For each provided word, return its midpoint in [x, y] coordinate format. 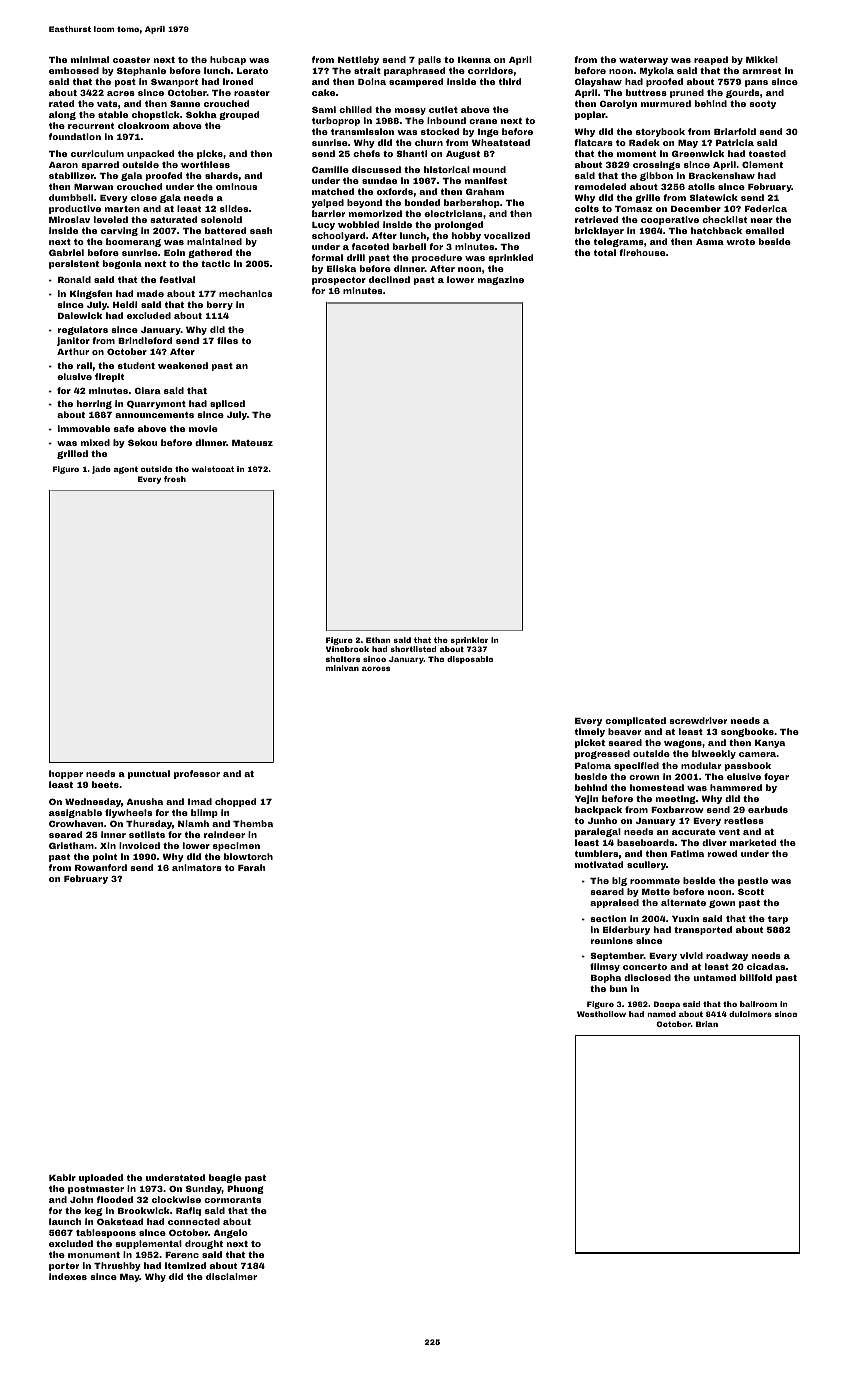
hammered [736, 787]
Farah [251, 867]
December [696, 208]
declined [389, 279]
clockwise [176, 1199]
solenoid [221, 219]
